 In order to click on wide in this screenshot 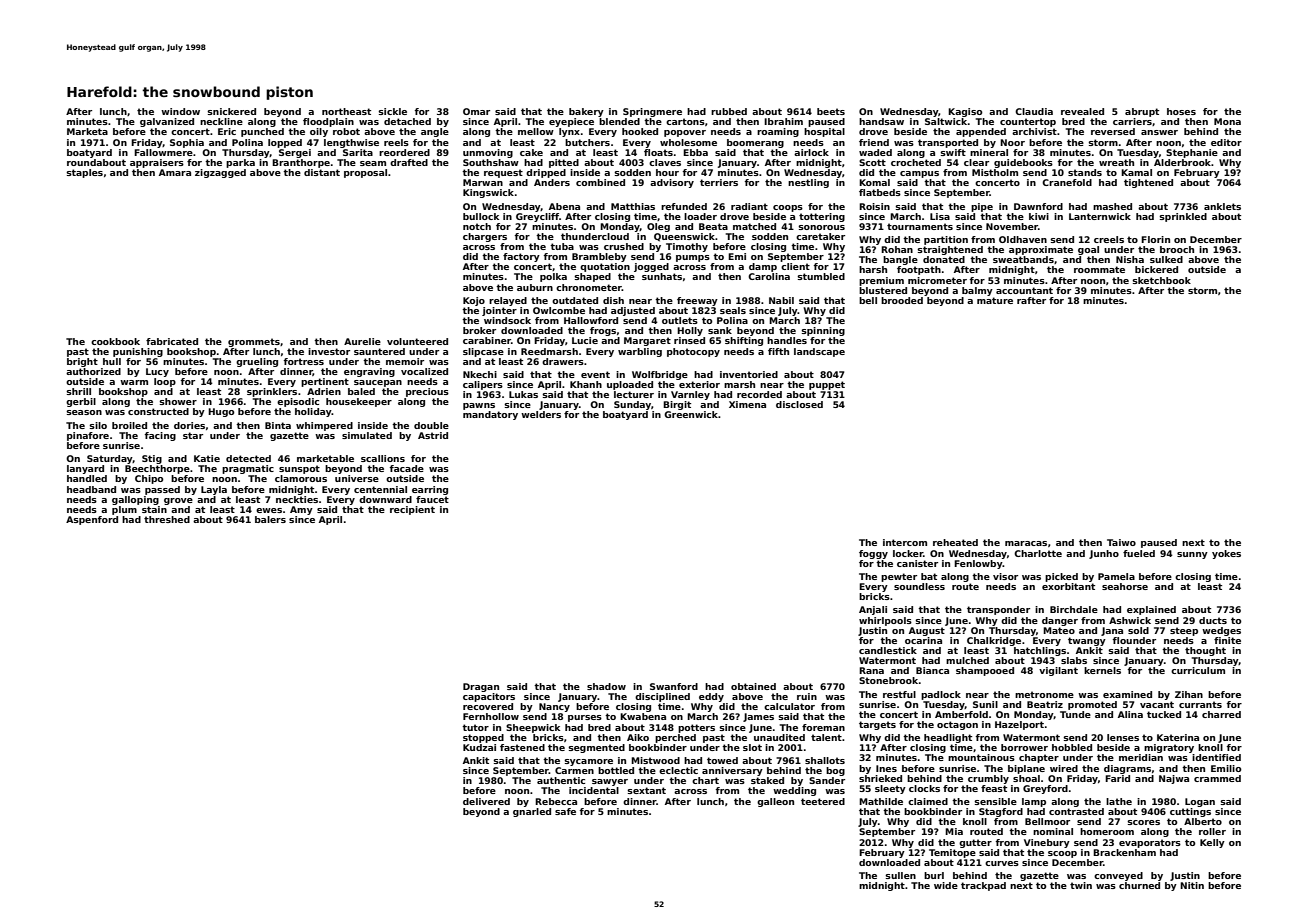, I will do `click(946, 885)`.
